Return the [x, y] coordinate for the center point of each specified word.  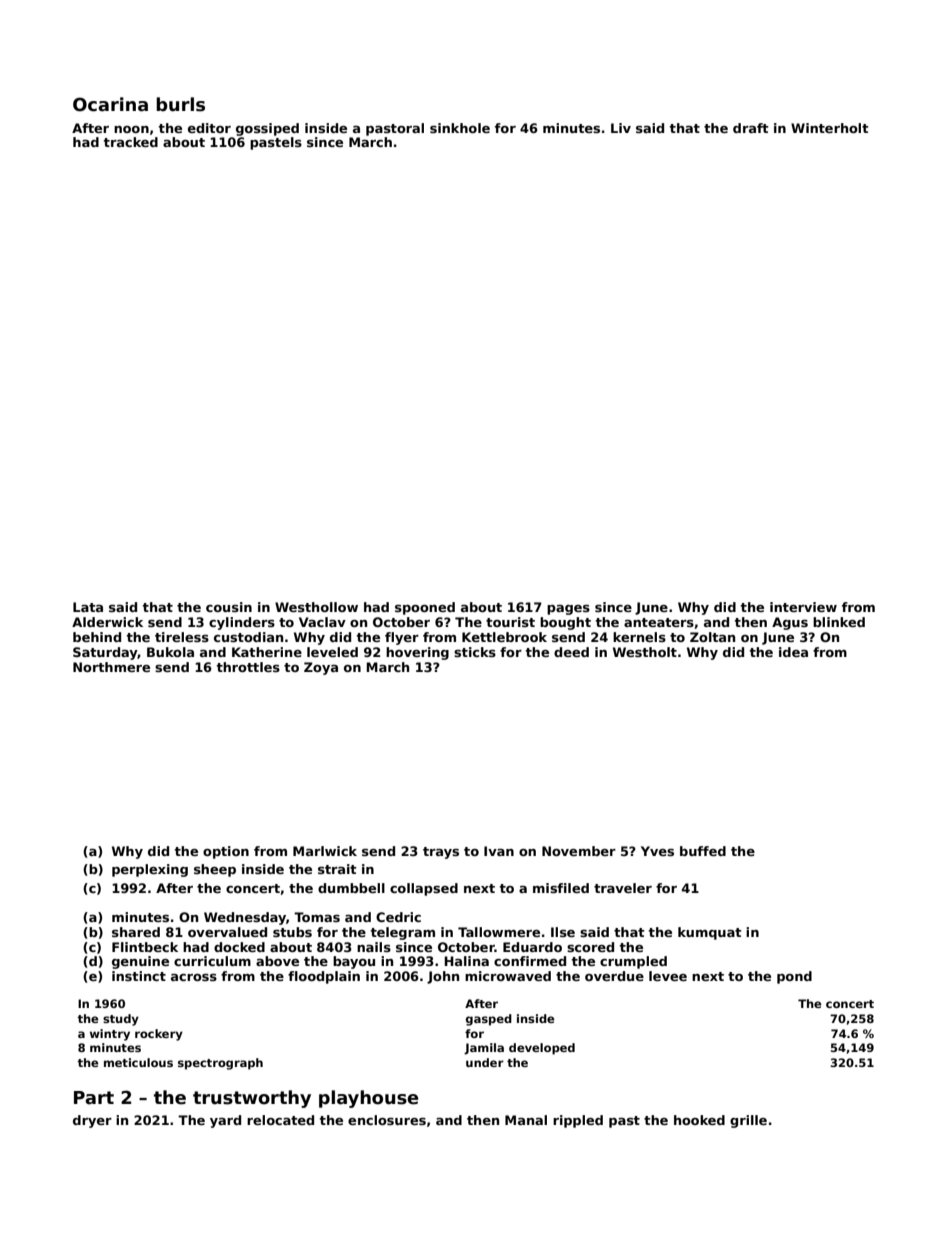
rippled [578, 1121]
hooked [699, 1120]
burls [180, 104]
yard [225, 1121]
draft [751, 128]
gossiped [267, 129]
